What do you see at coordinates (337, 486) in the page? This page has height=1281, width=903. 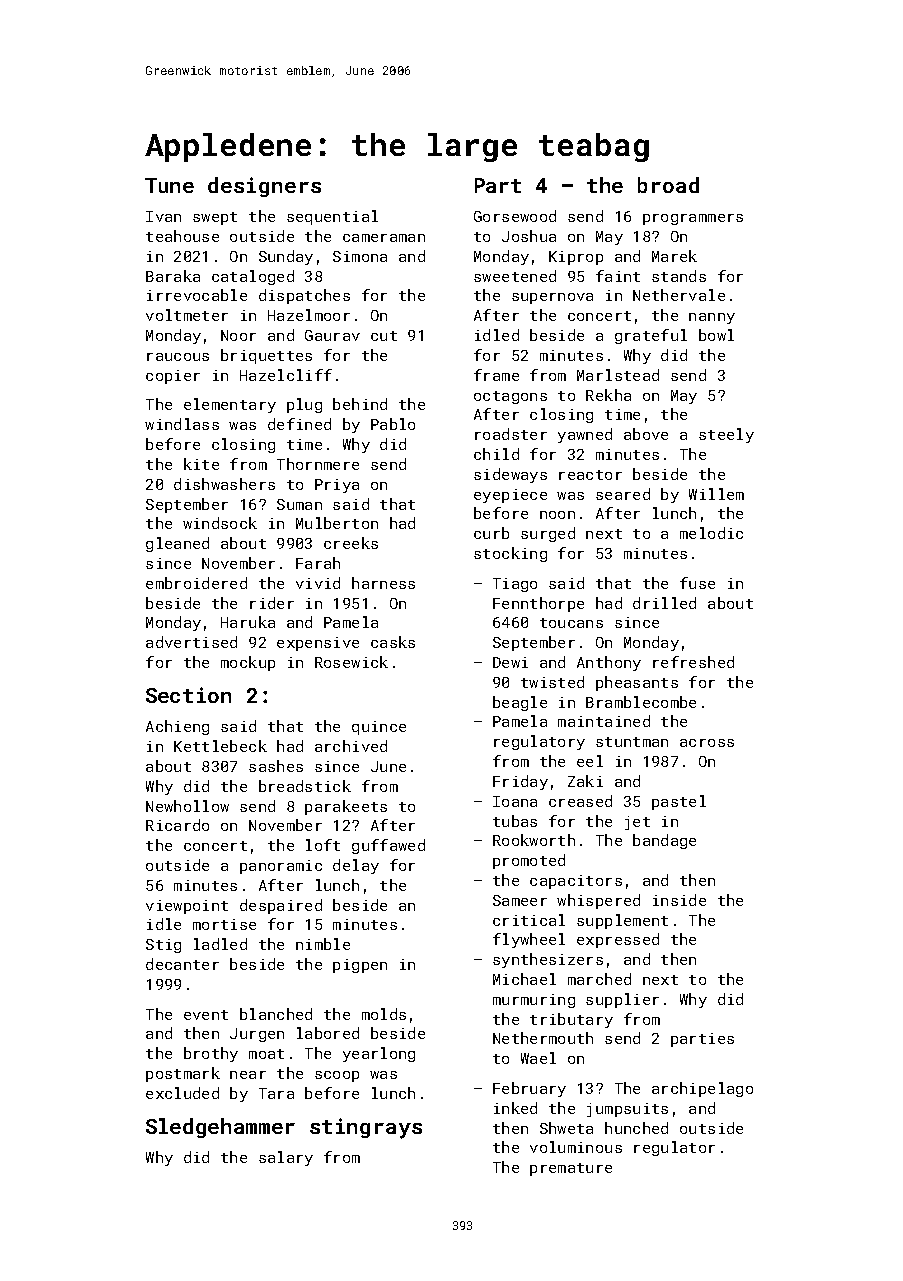 I see `Priya` at bounding box center [337, 486].
